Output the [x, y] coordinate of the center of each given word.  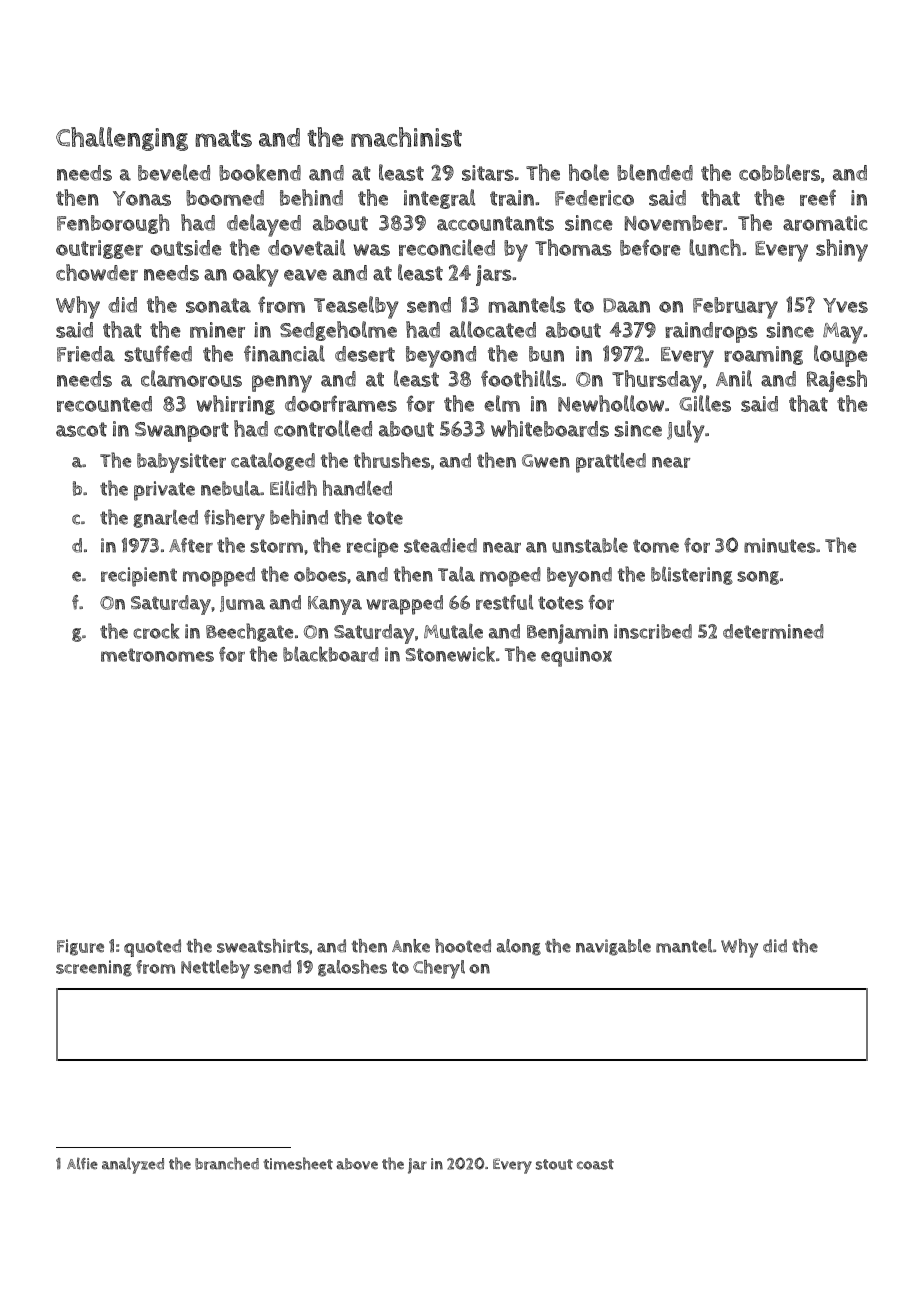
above [357, 1164]
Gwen [546, 461]
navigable [613, 947]
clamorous [191, 378]
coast [595, 1164]
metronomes [157, 655]
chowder [97, 272]
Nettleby [215, 969]
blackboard [331, 654]
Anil [734, 378]
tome [656, 546]
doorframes [341, 403]
